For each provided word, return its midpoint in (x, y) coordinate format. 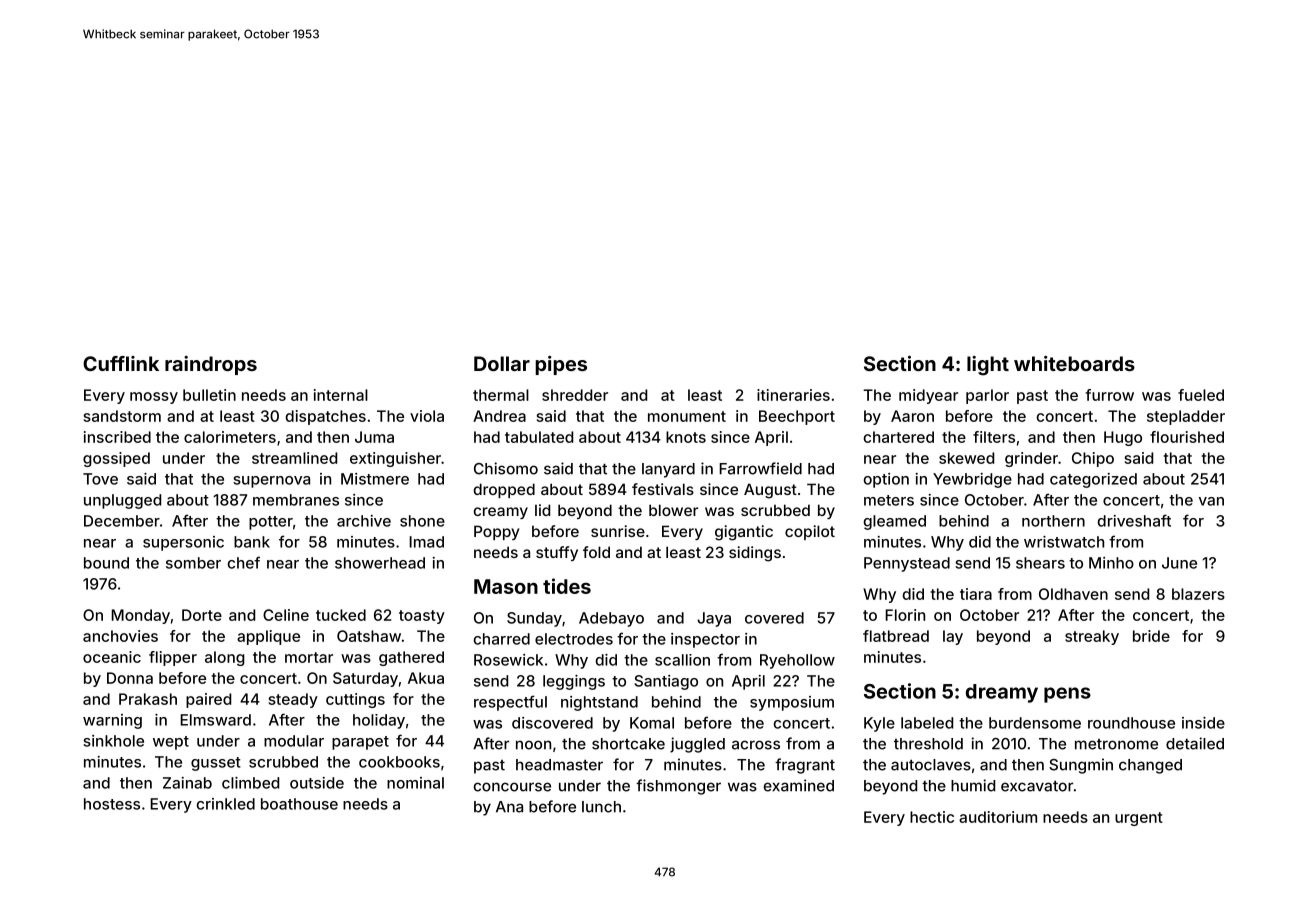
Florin (905, 615)
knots (686, 437)
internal (341, 395)
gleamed (894, 522)
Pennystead (907, 564)
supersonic (183, 543)
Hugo (1123, 438)
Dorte (202, 615)
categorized (1093, 480)
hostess (112, 804)
